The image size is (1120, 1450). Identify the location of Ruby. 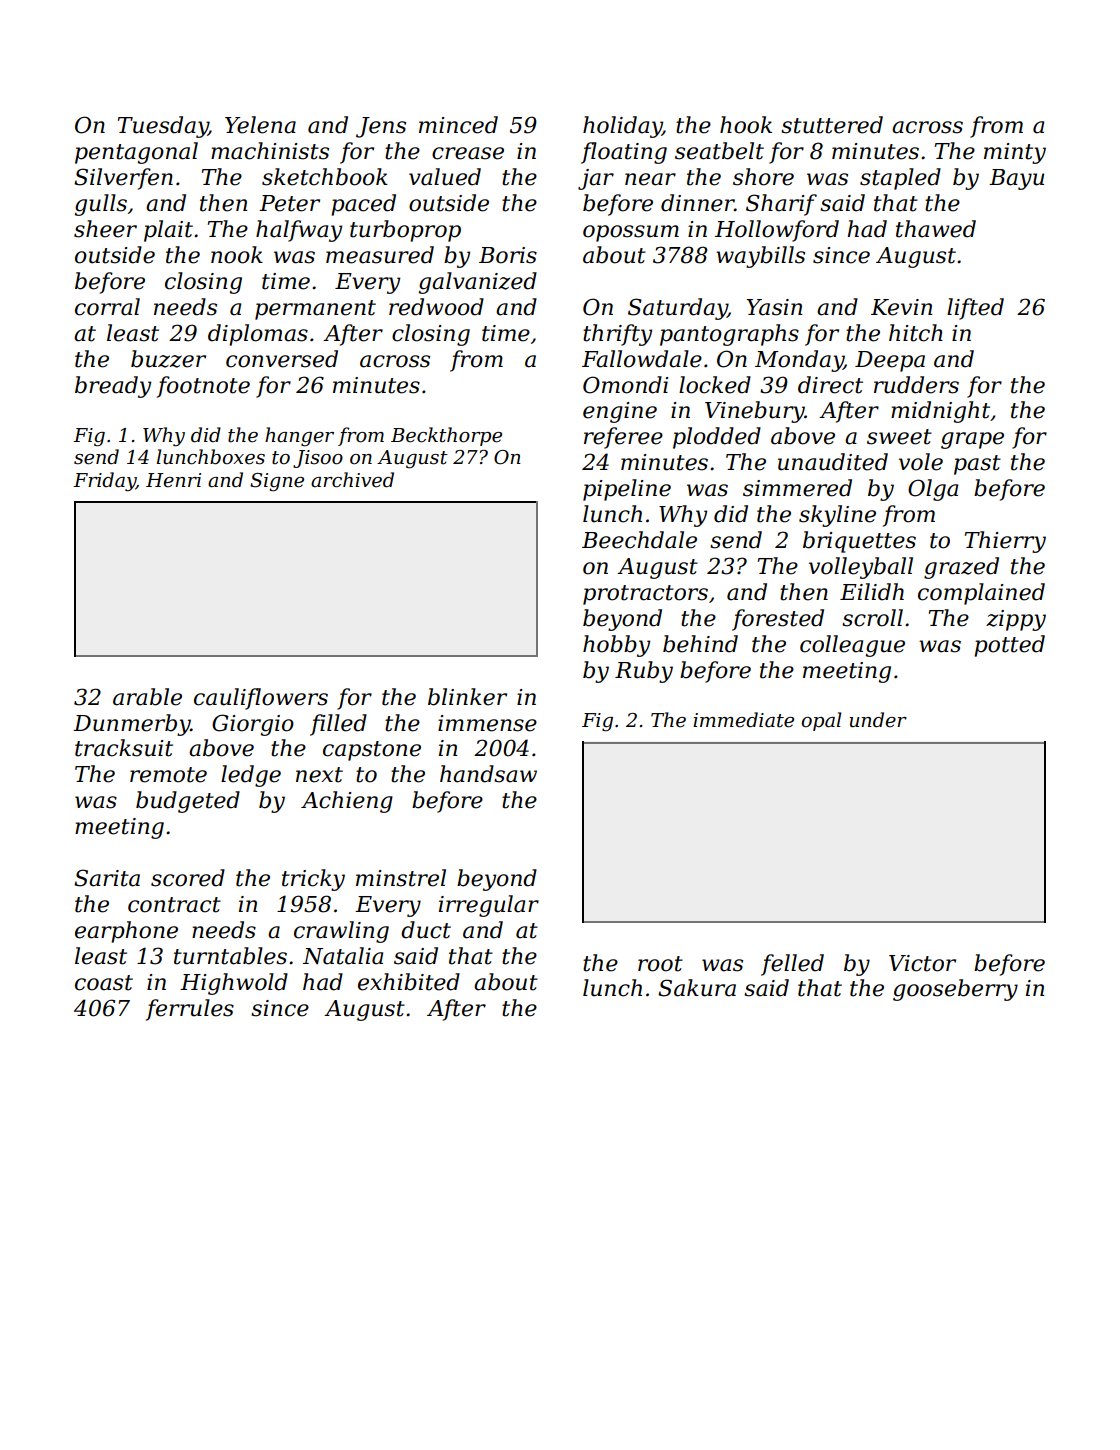
(644, 672).
